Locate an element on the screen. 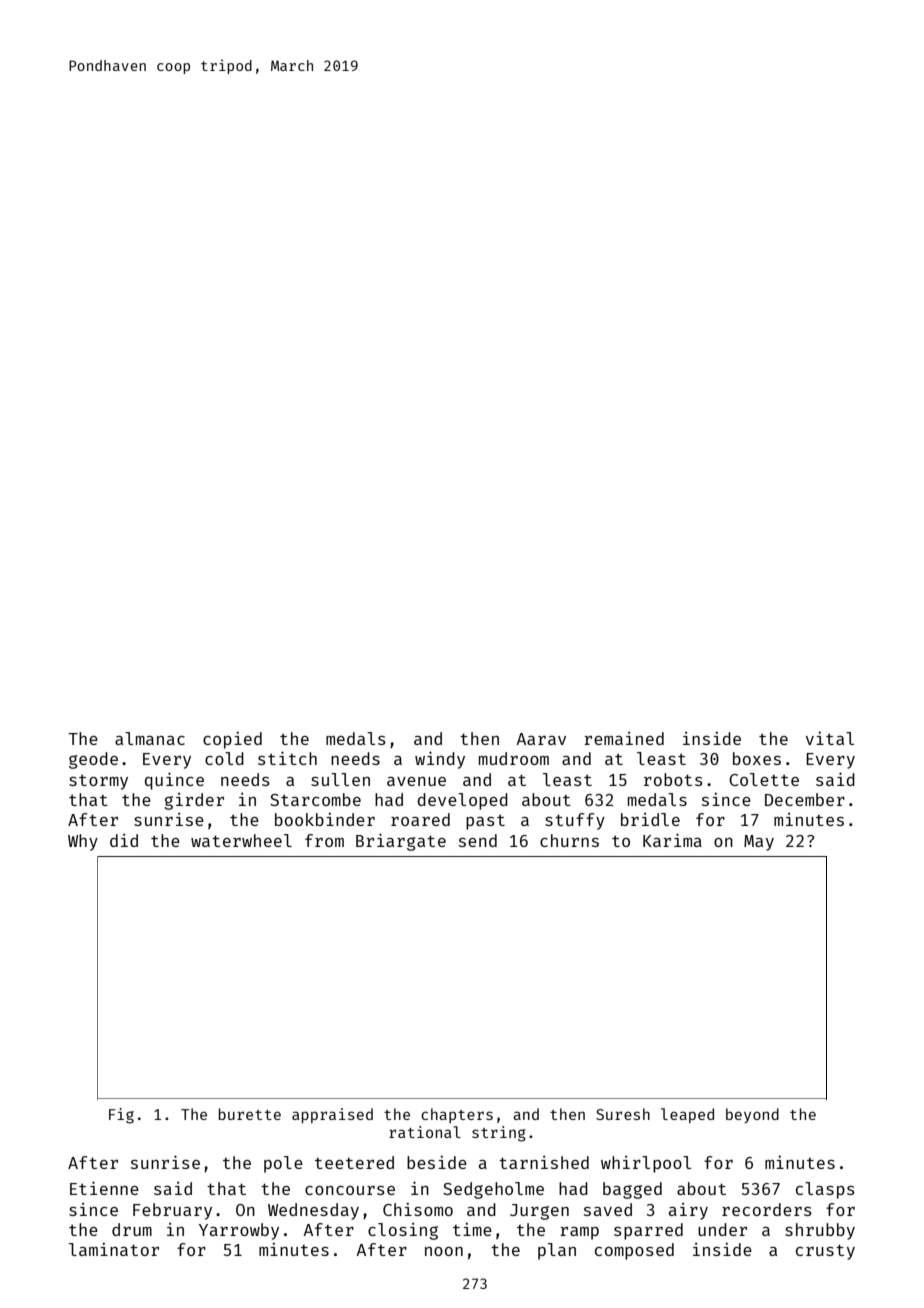  did is located at coordinates (124, 840).
